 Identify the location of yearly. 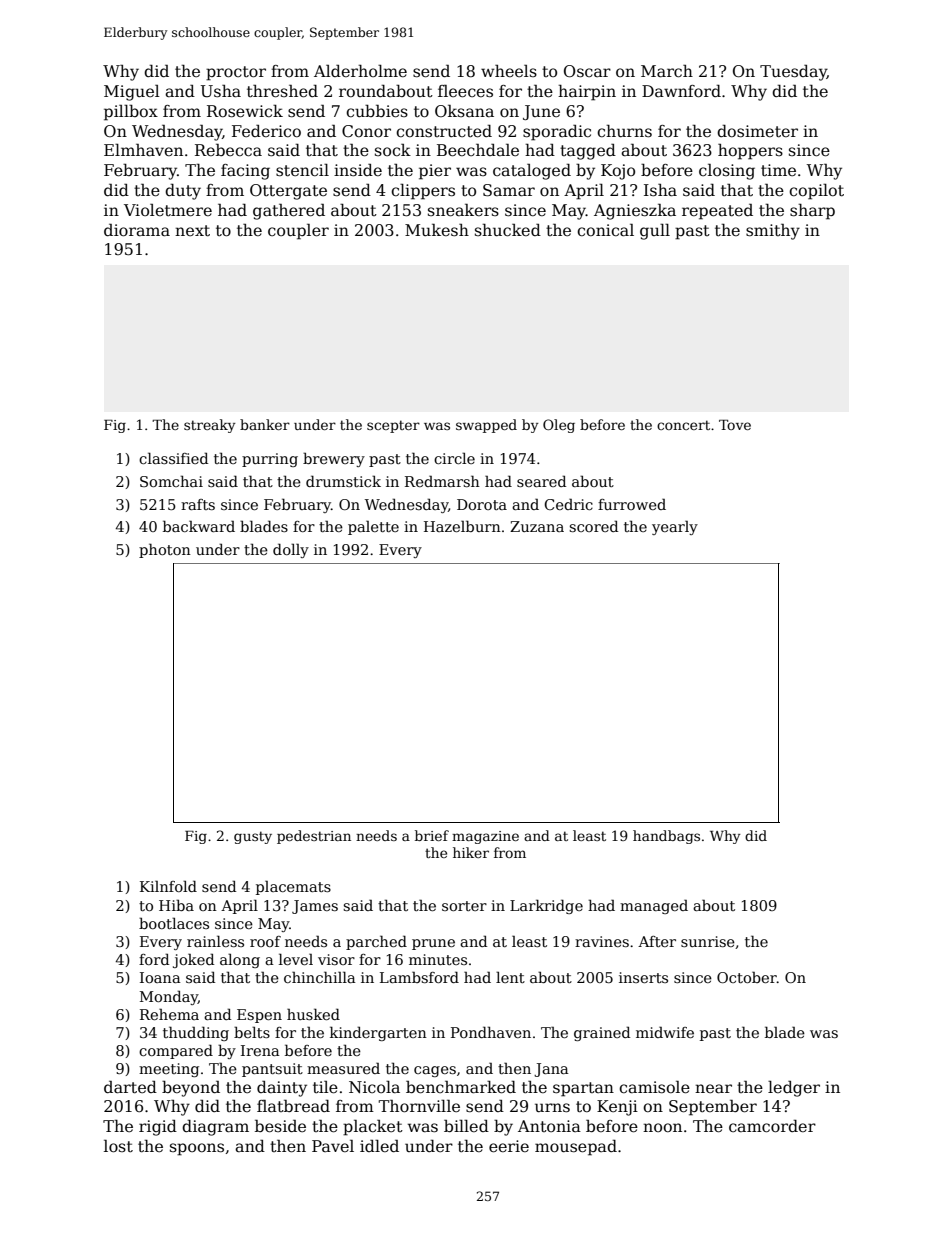
(675, 527).
